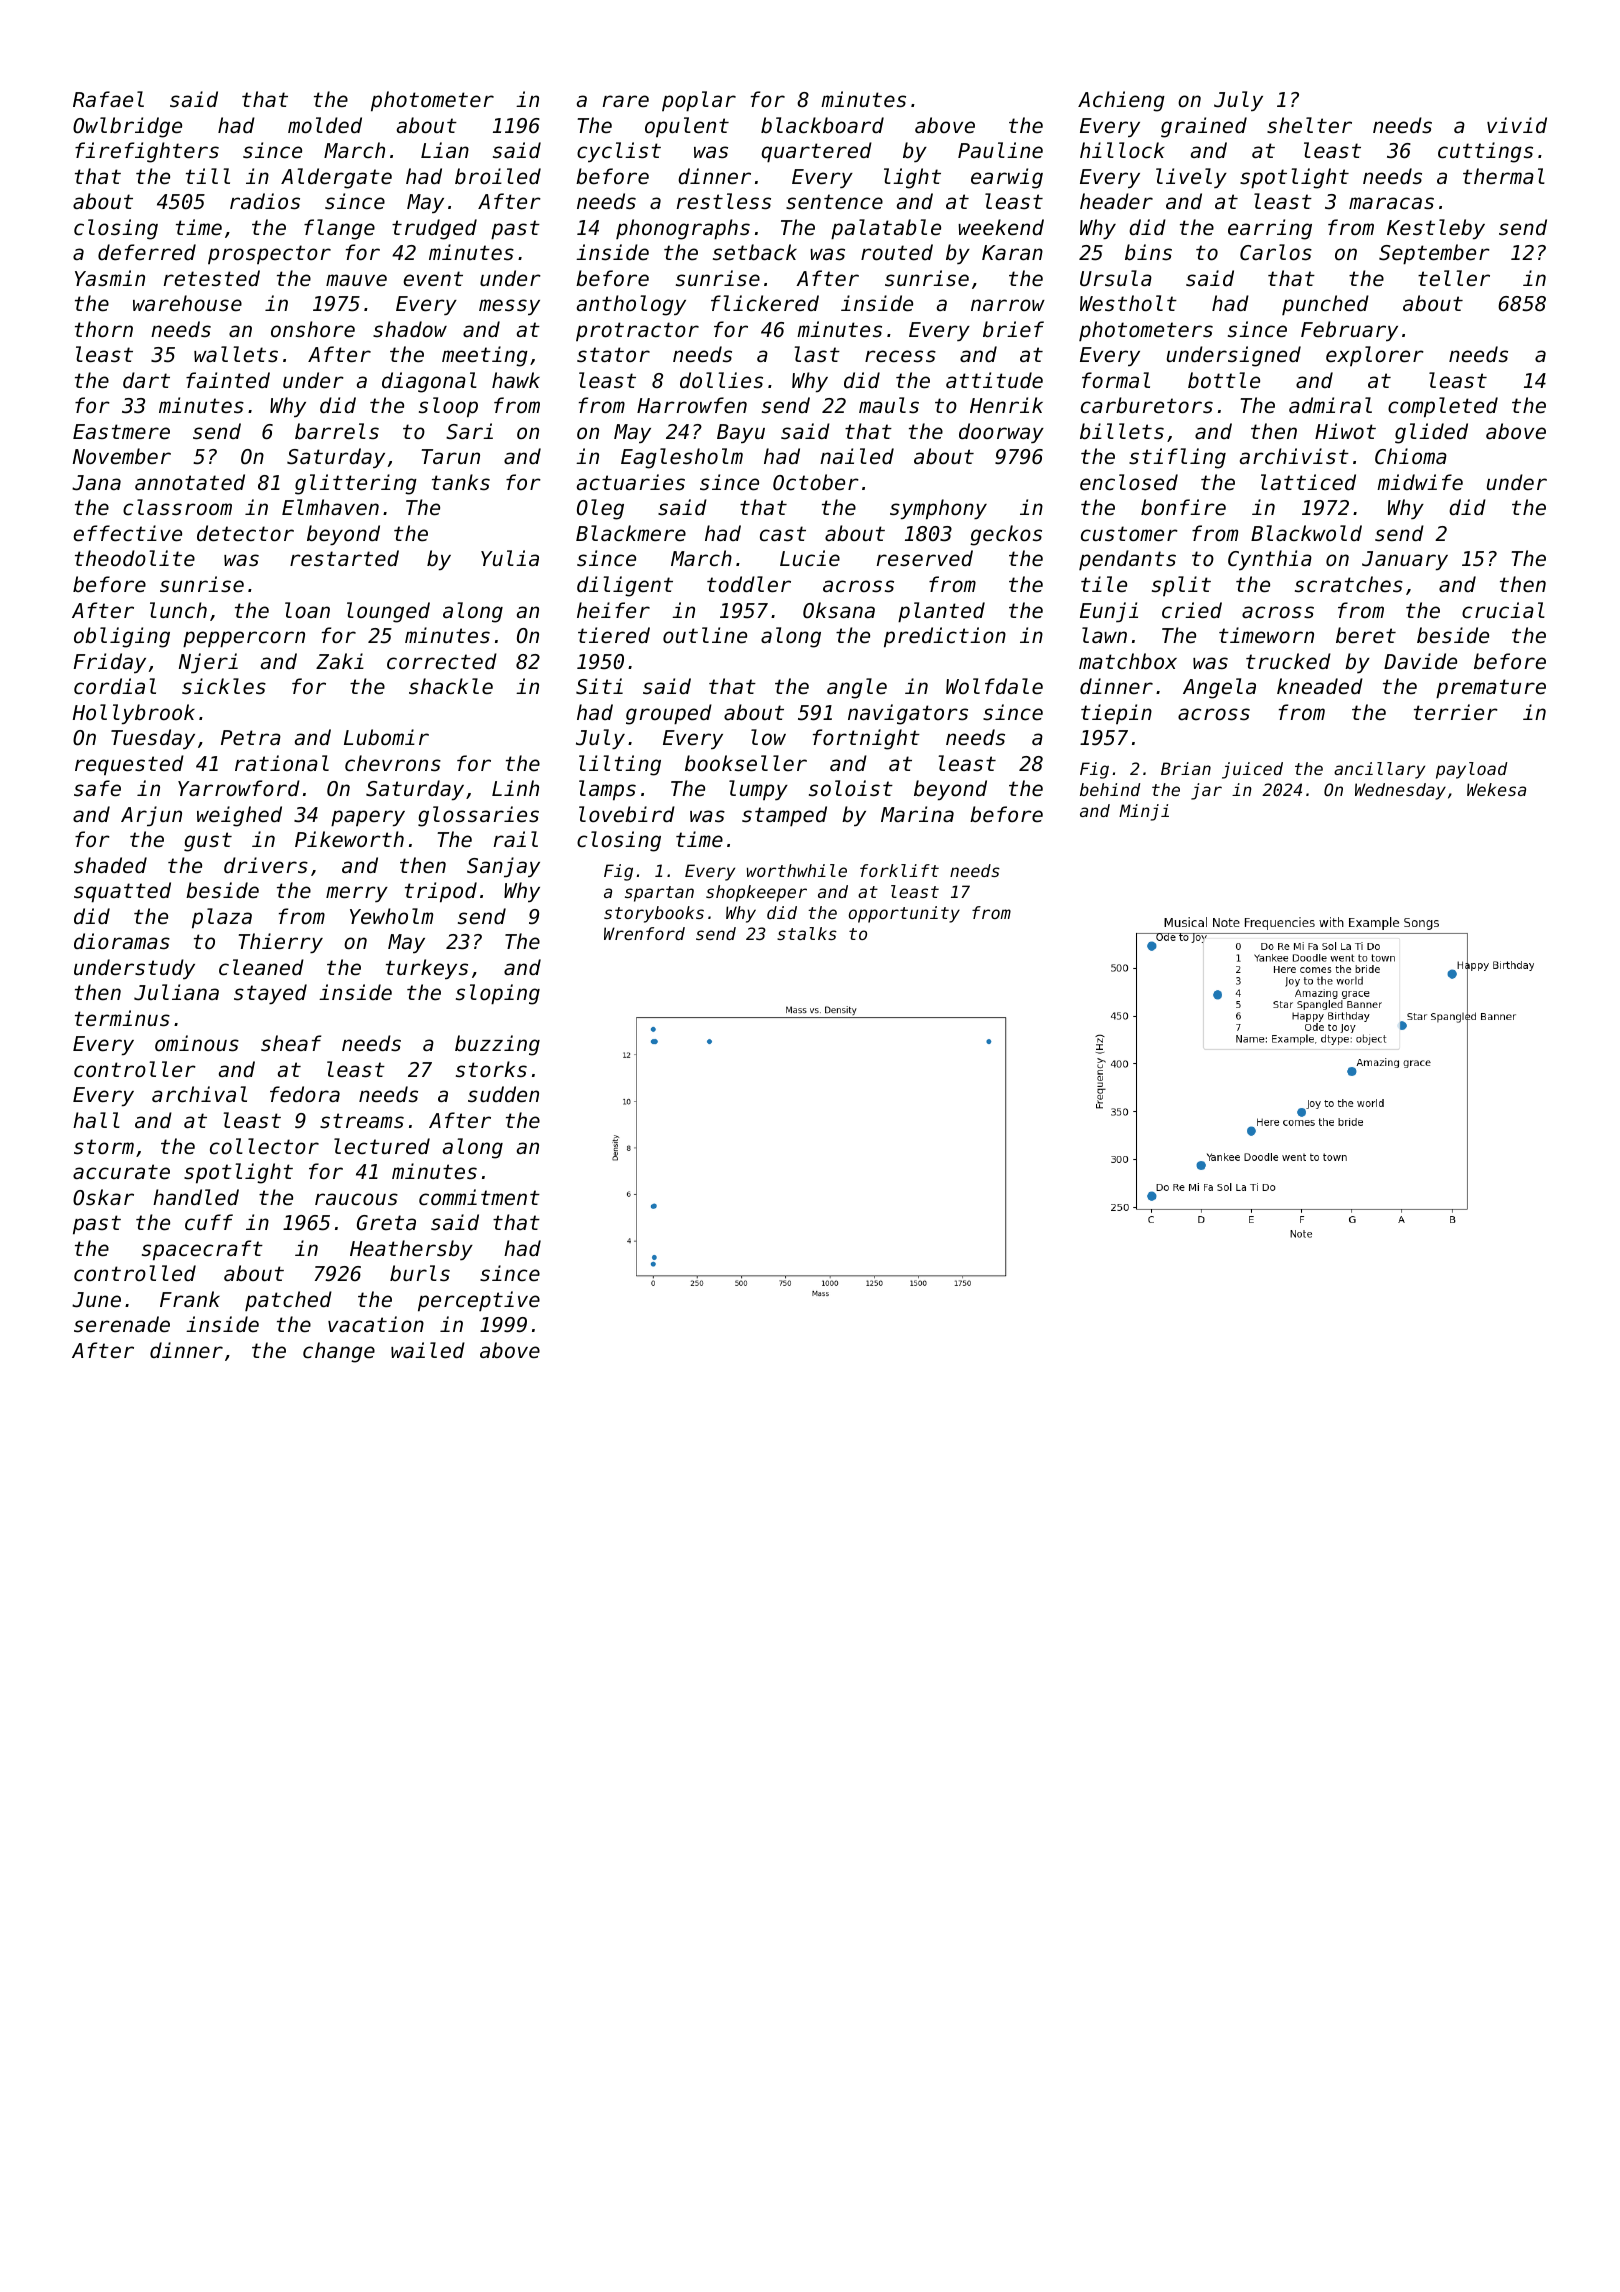  Describe the element at coordinates (822, 125) in the page. I see `blackboard` at that location.
